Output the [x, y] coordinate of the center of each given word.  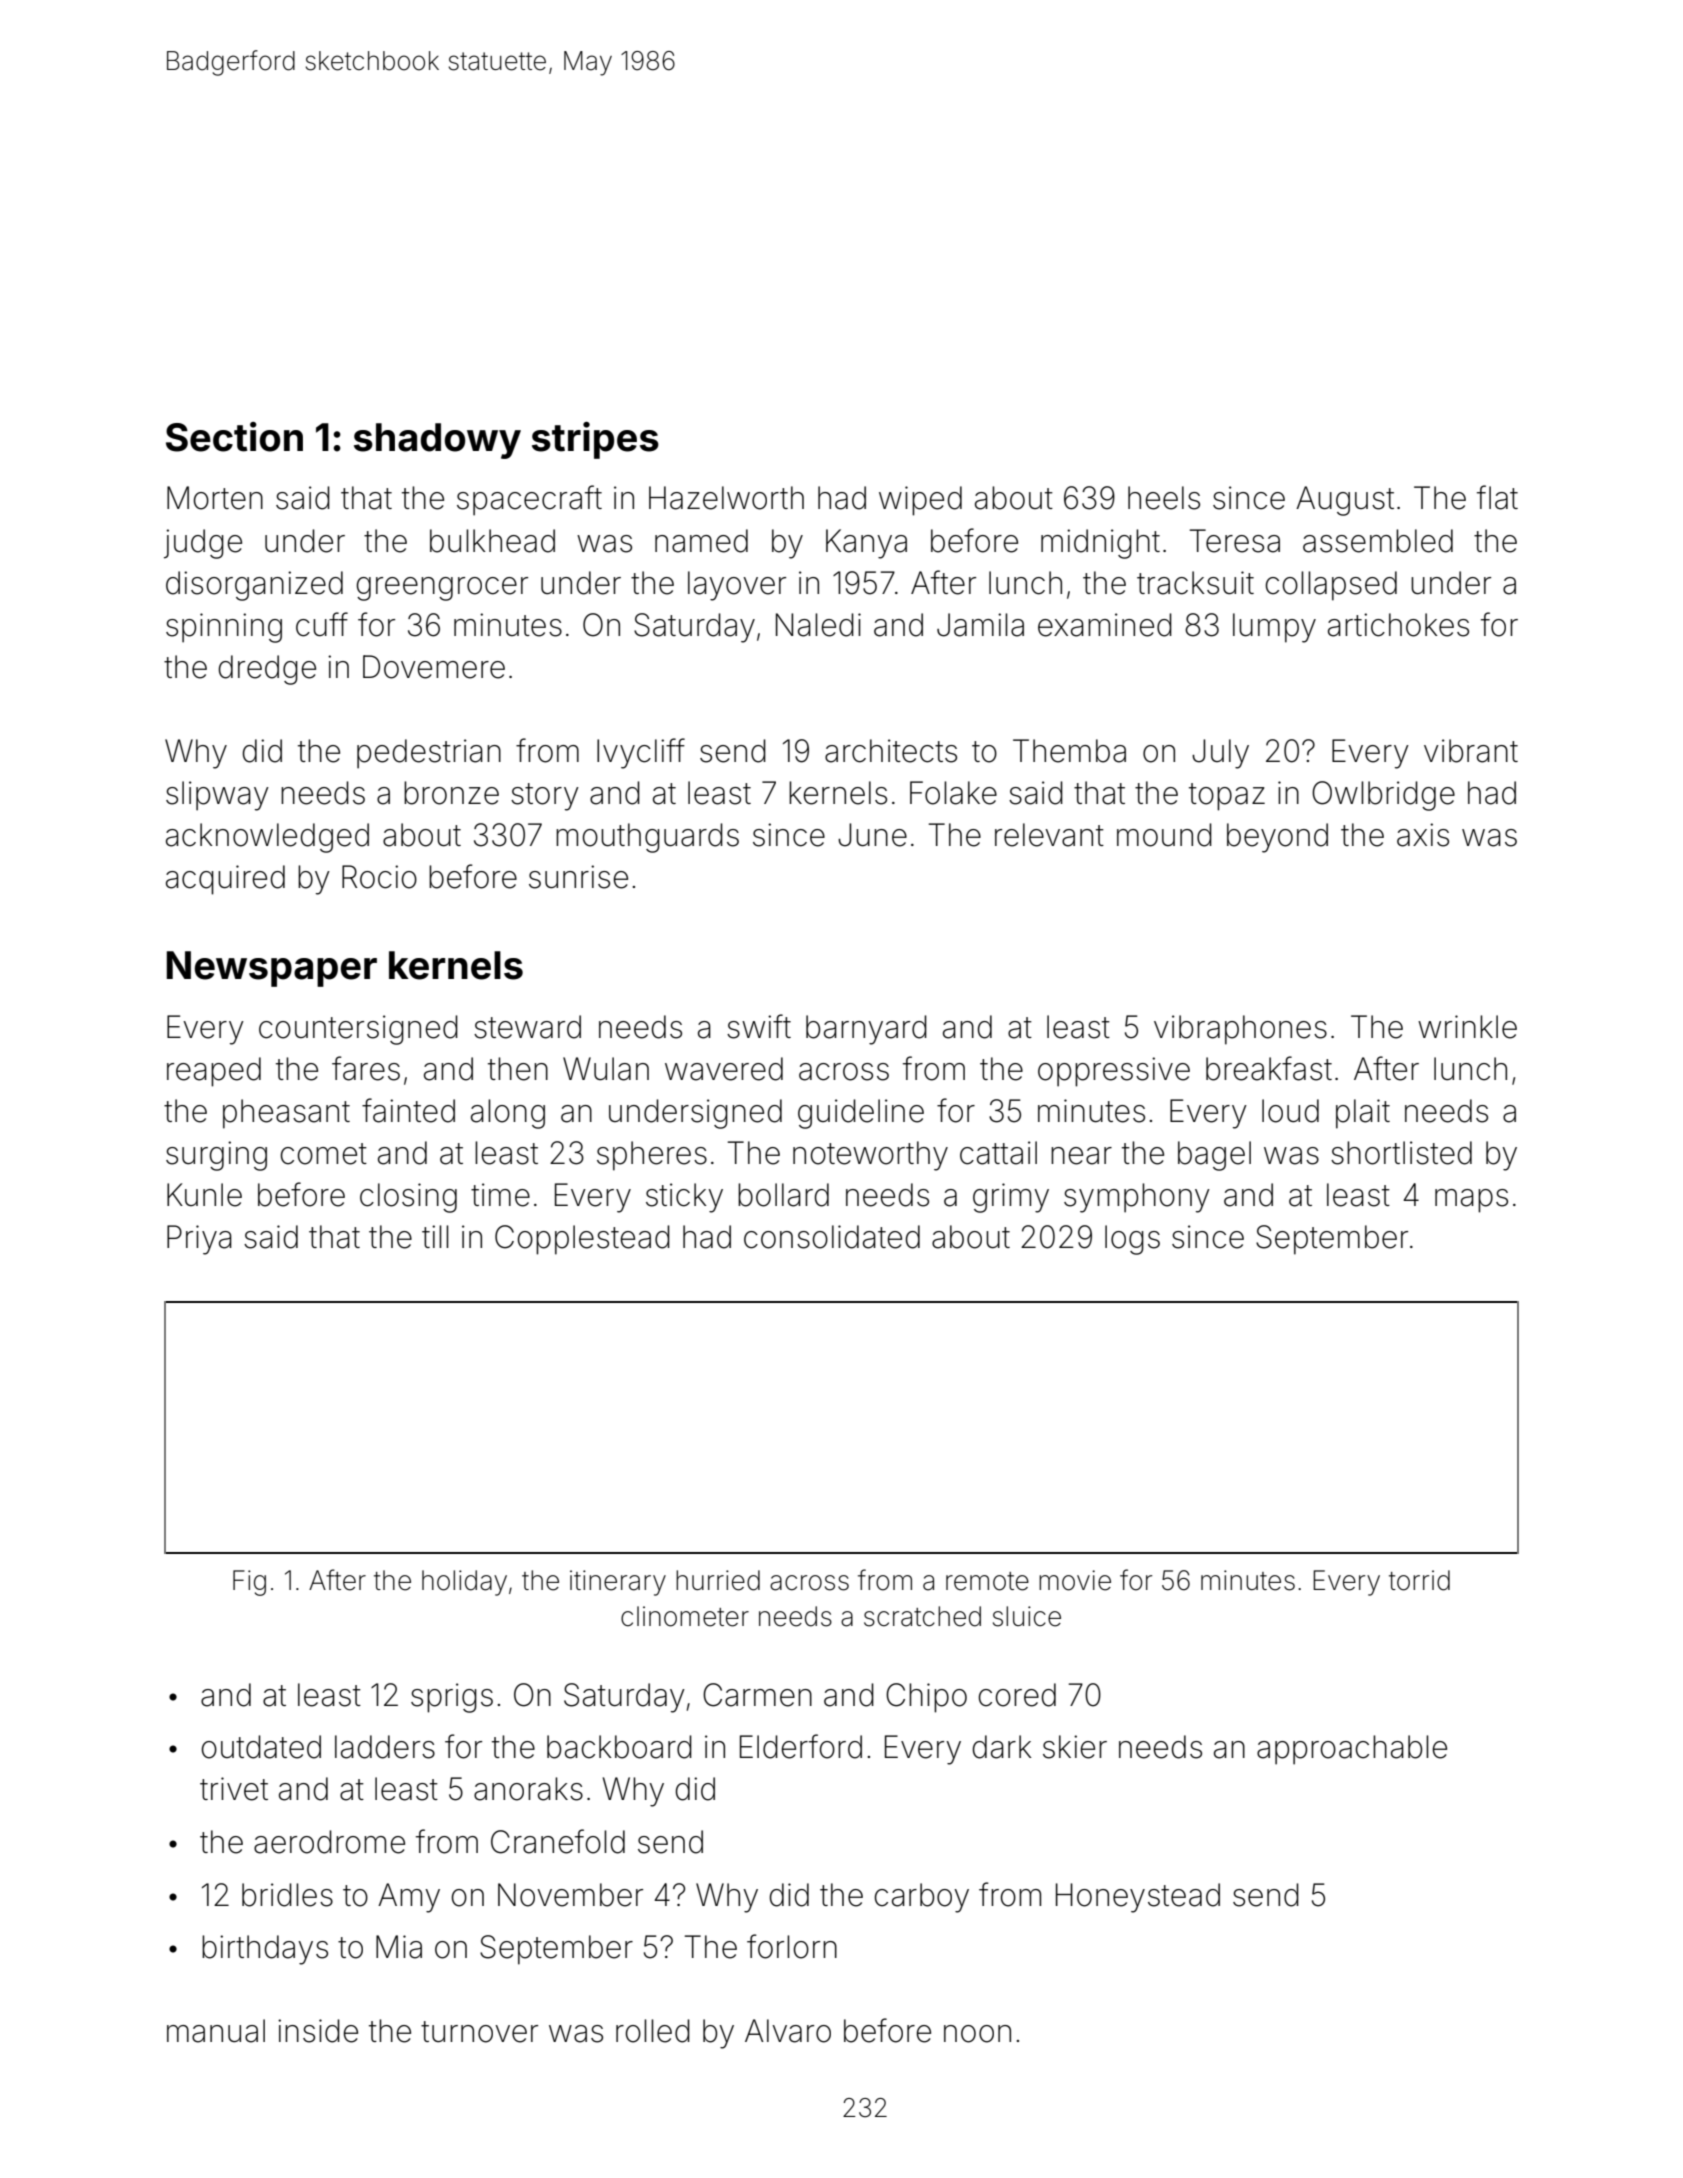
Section [234, 437]
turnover [479, 2032]
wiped [920, 501]
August [1345, 501]
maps [1471, 1201]
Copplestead [582, 1240]
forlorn [792, 1946]
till [435, 1236]
